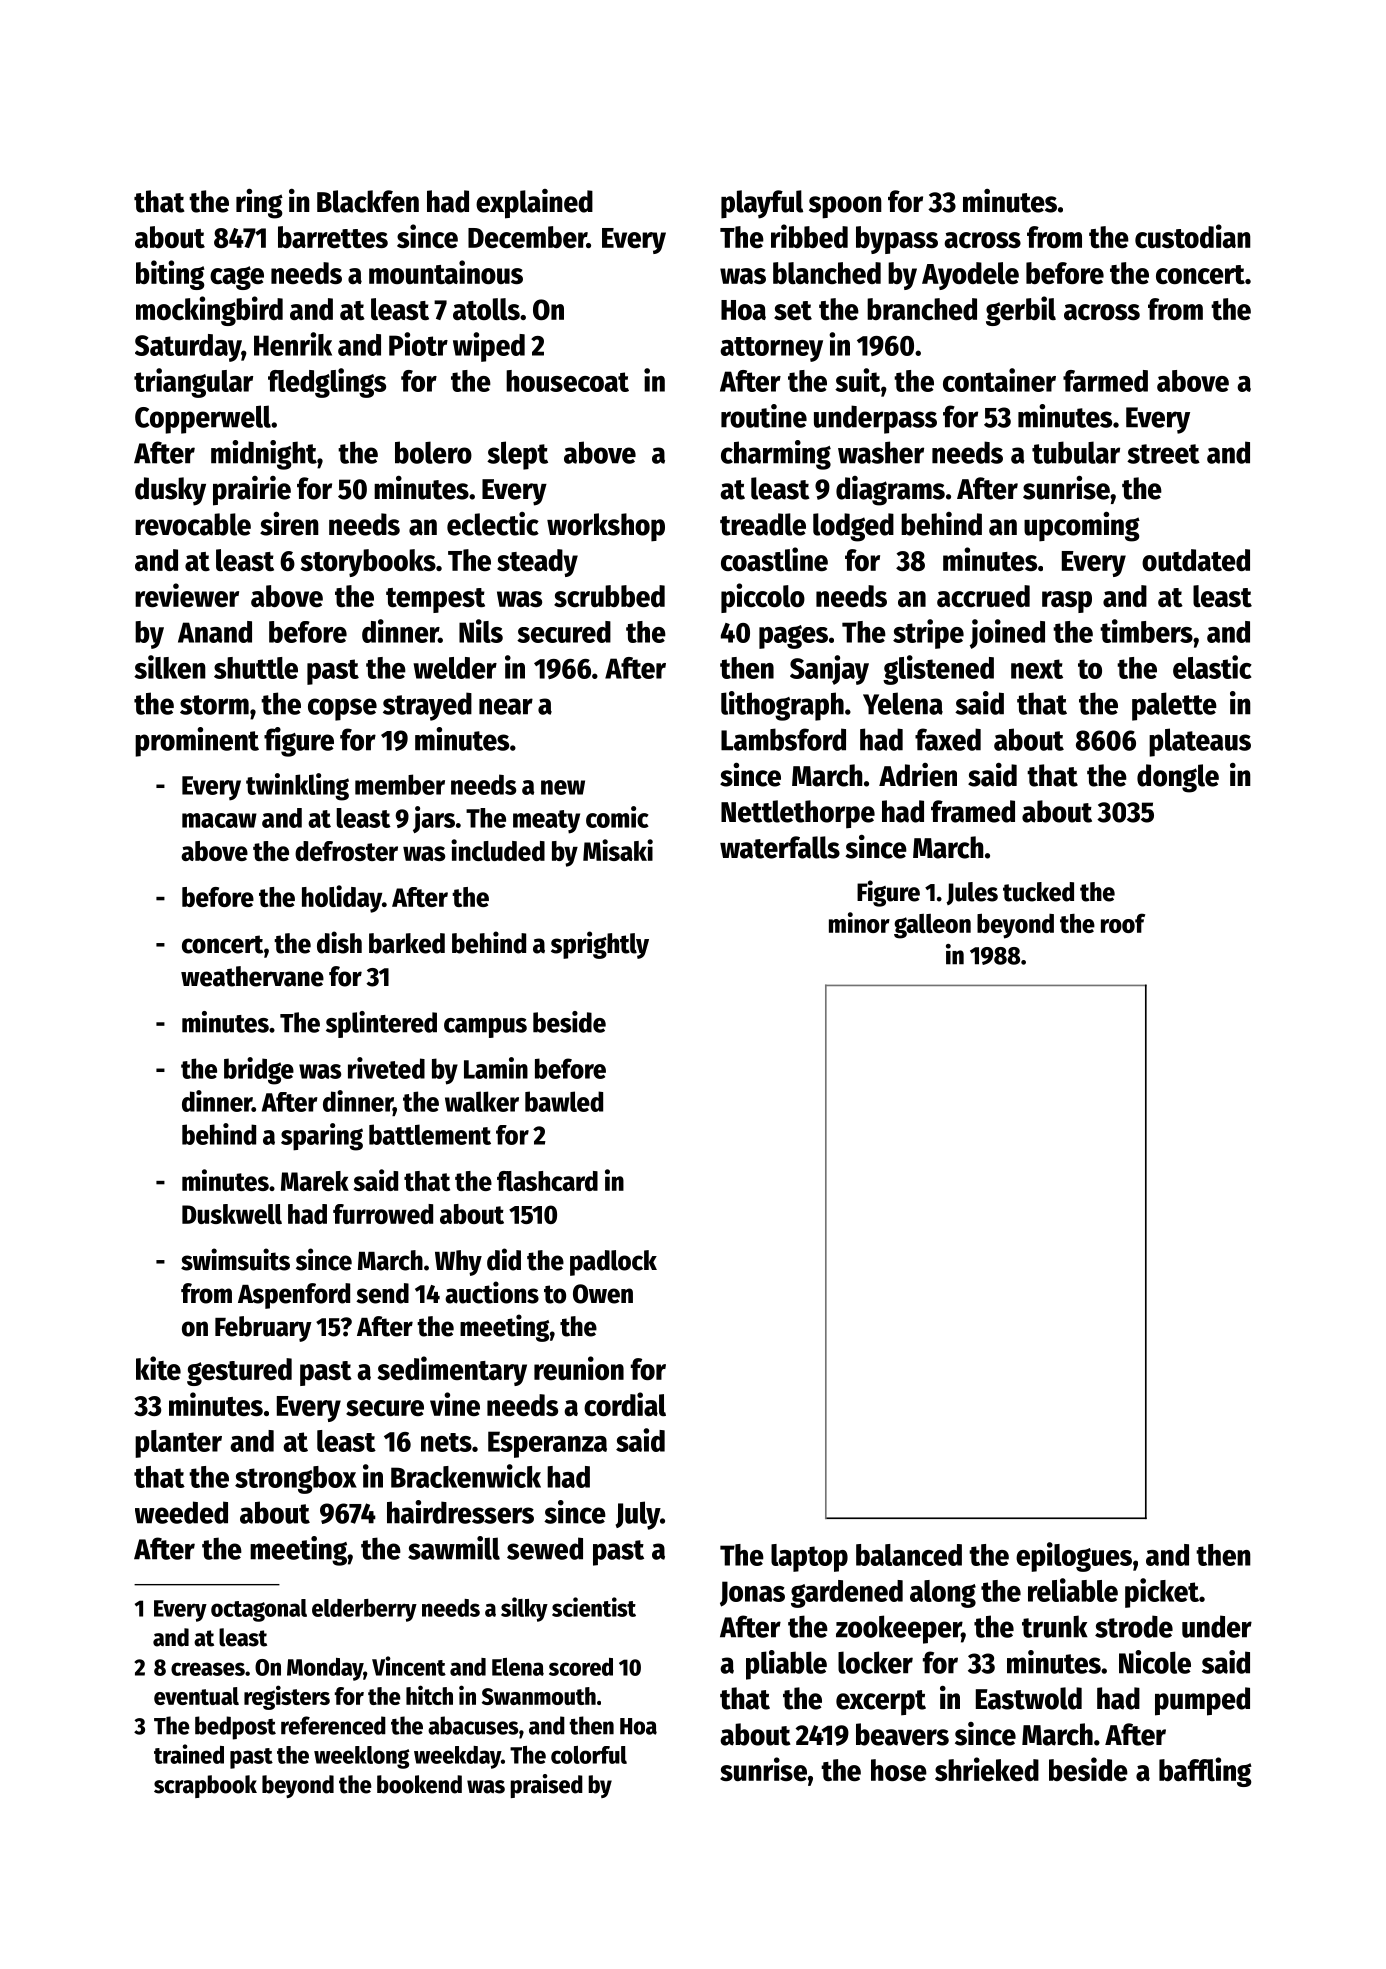 Image resolution: width=1386 pixels, height=1969 pixels. What do you see at coordinates (932, 926) in the image?
I see `galleon` at bounding box center [932, 926].
